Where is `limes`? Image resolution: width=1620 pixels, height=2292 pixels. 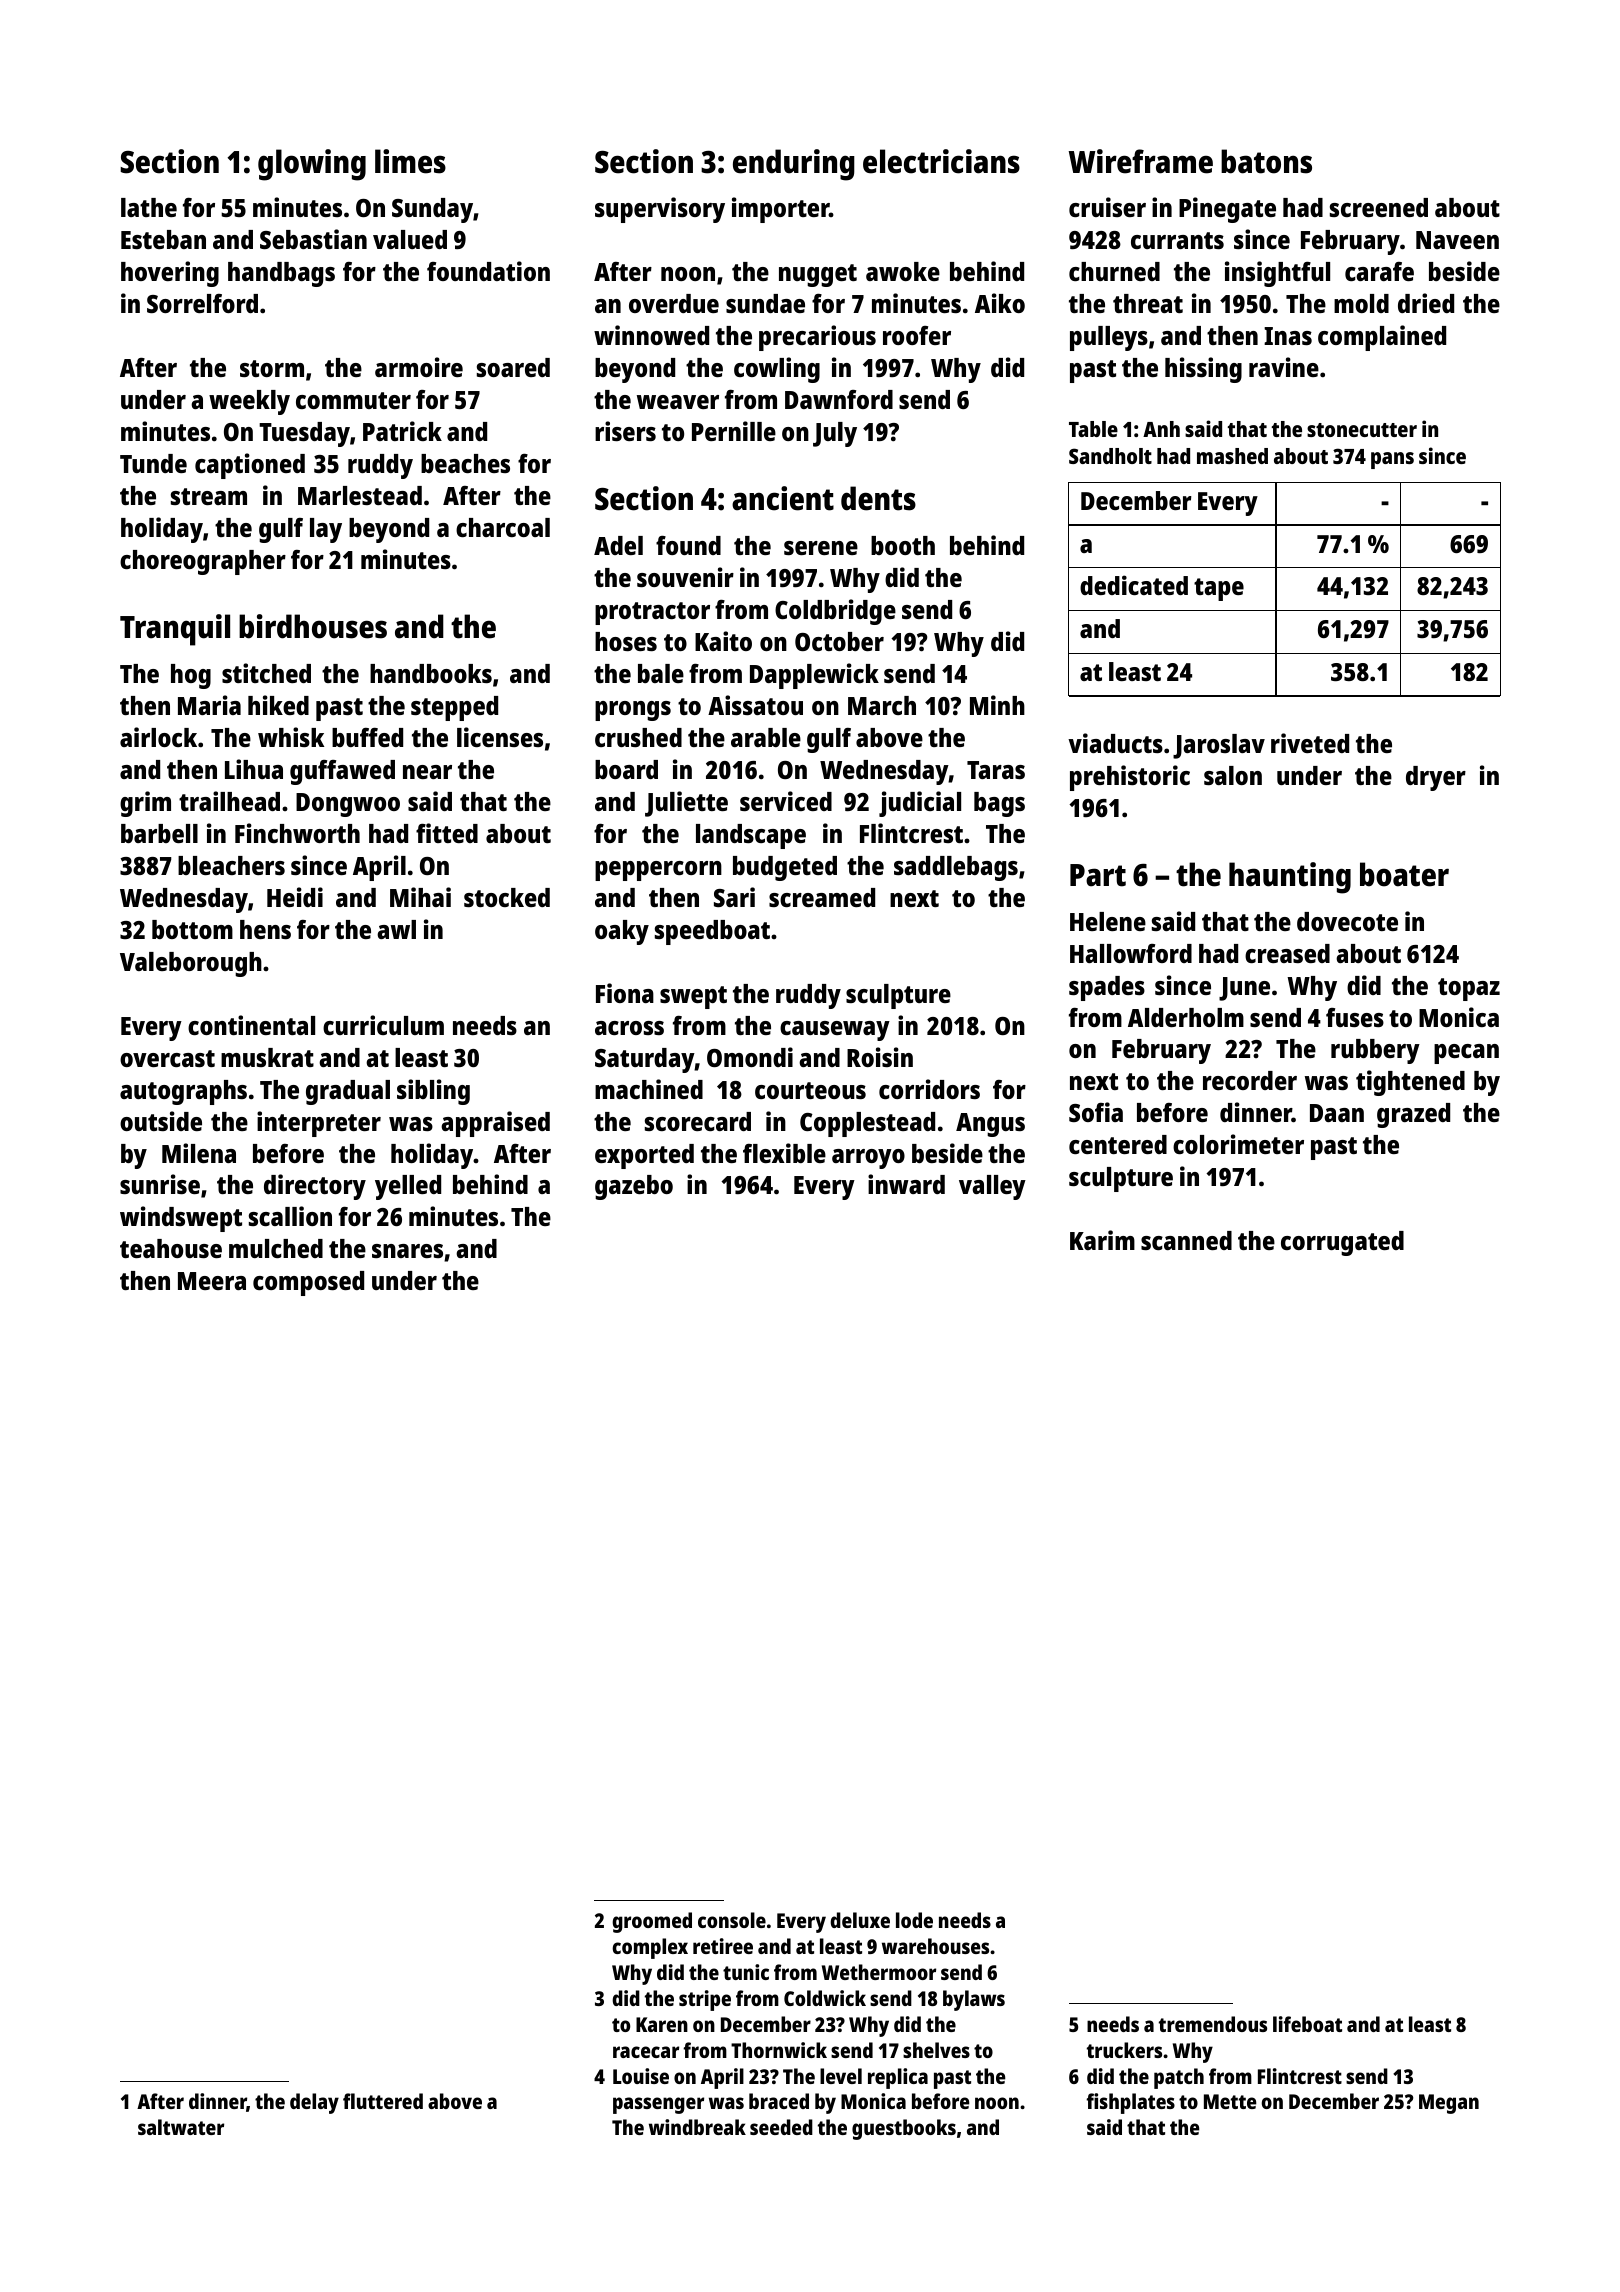 limes is located at coordinates (410, 161).
